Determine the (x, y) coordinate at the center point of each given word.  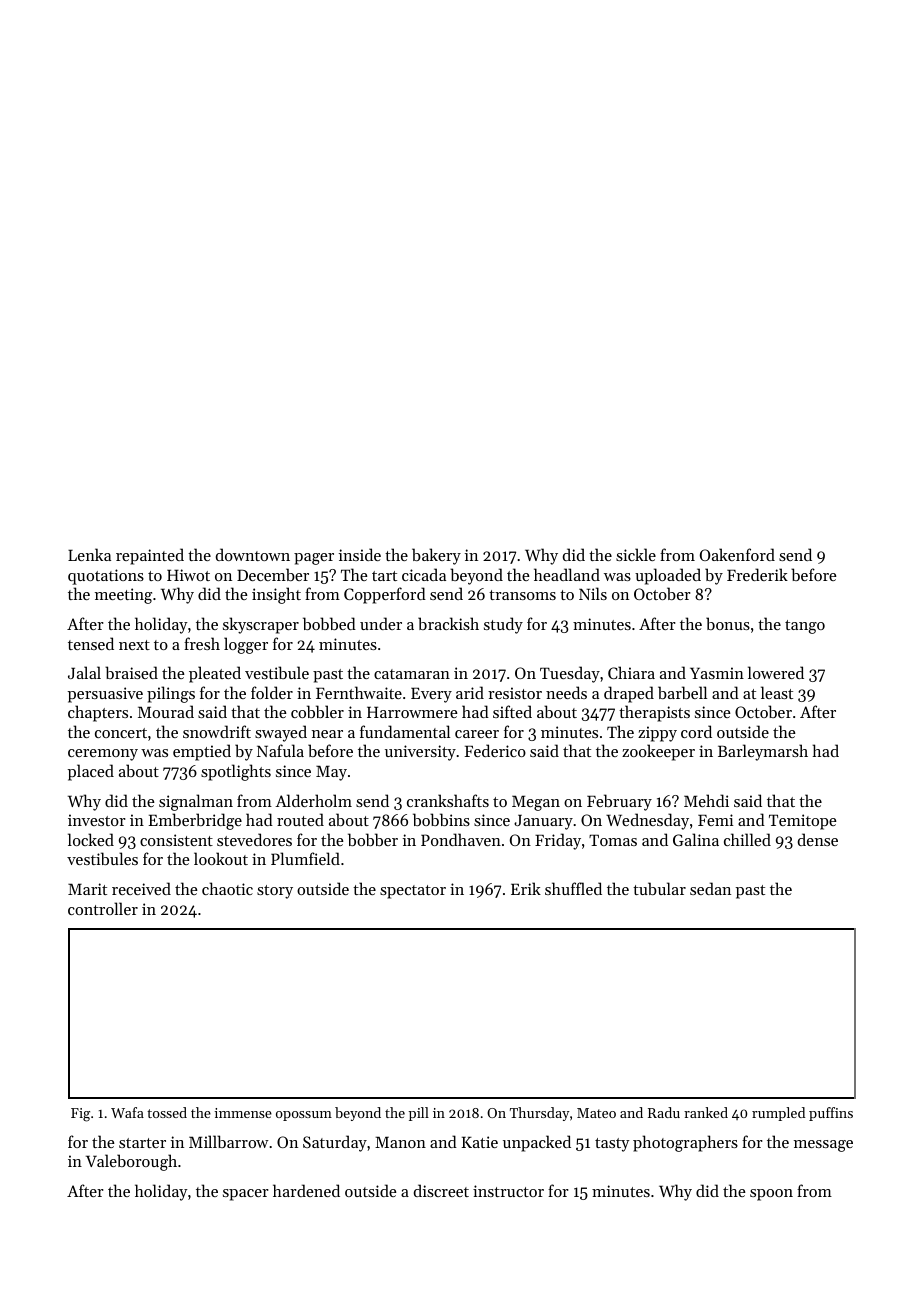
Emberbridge (195, 821)
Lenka (89, 554)
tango (805, 627)
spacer (245, 1195)
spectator (413, 892)
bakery (436, 556)
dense (818, 839)
